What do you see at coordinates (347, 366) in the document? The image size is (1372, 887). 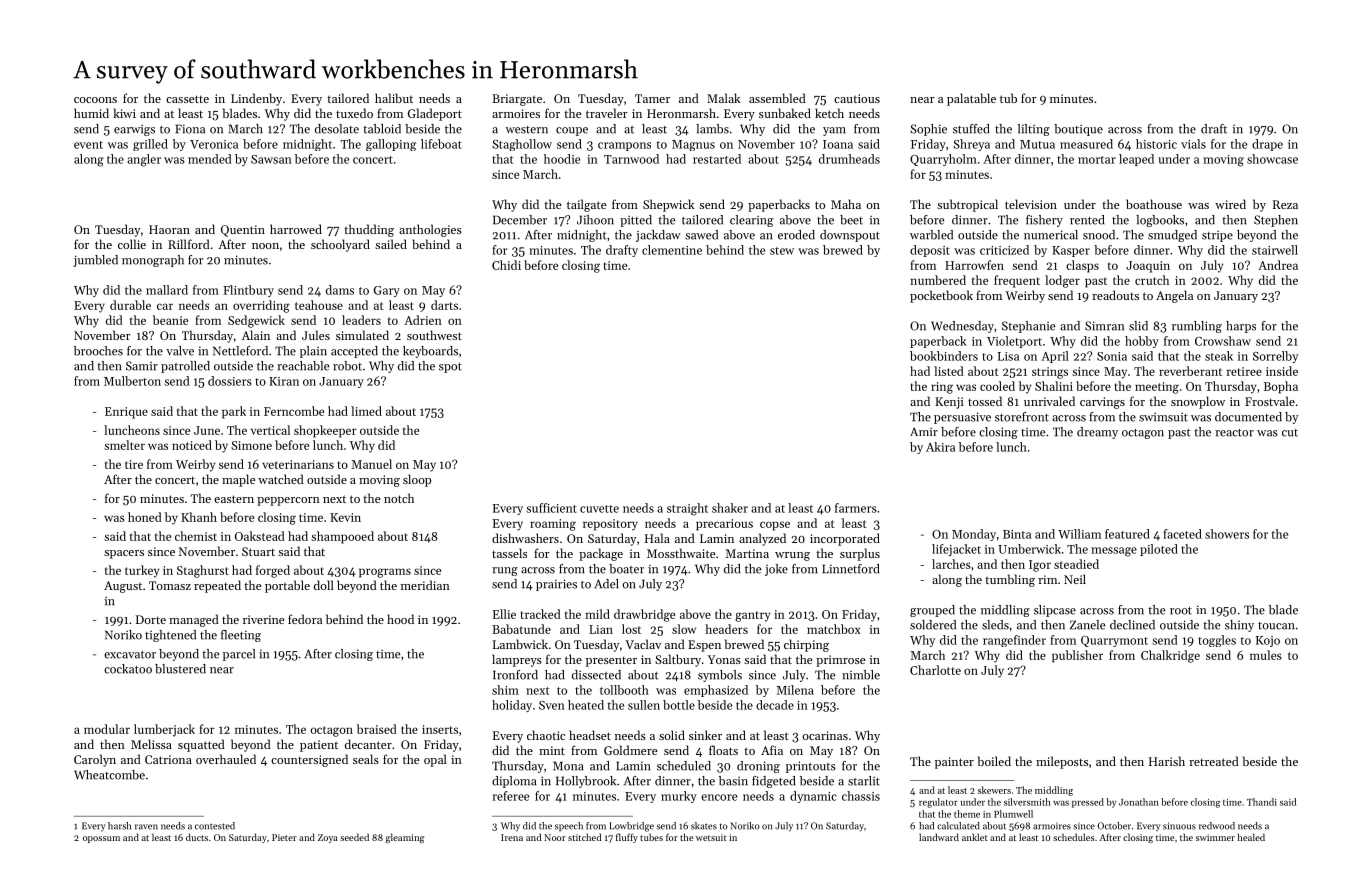 I see `robot` at bounding box center [347, 366].
